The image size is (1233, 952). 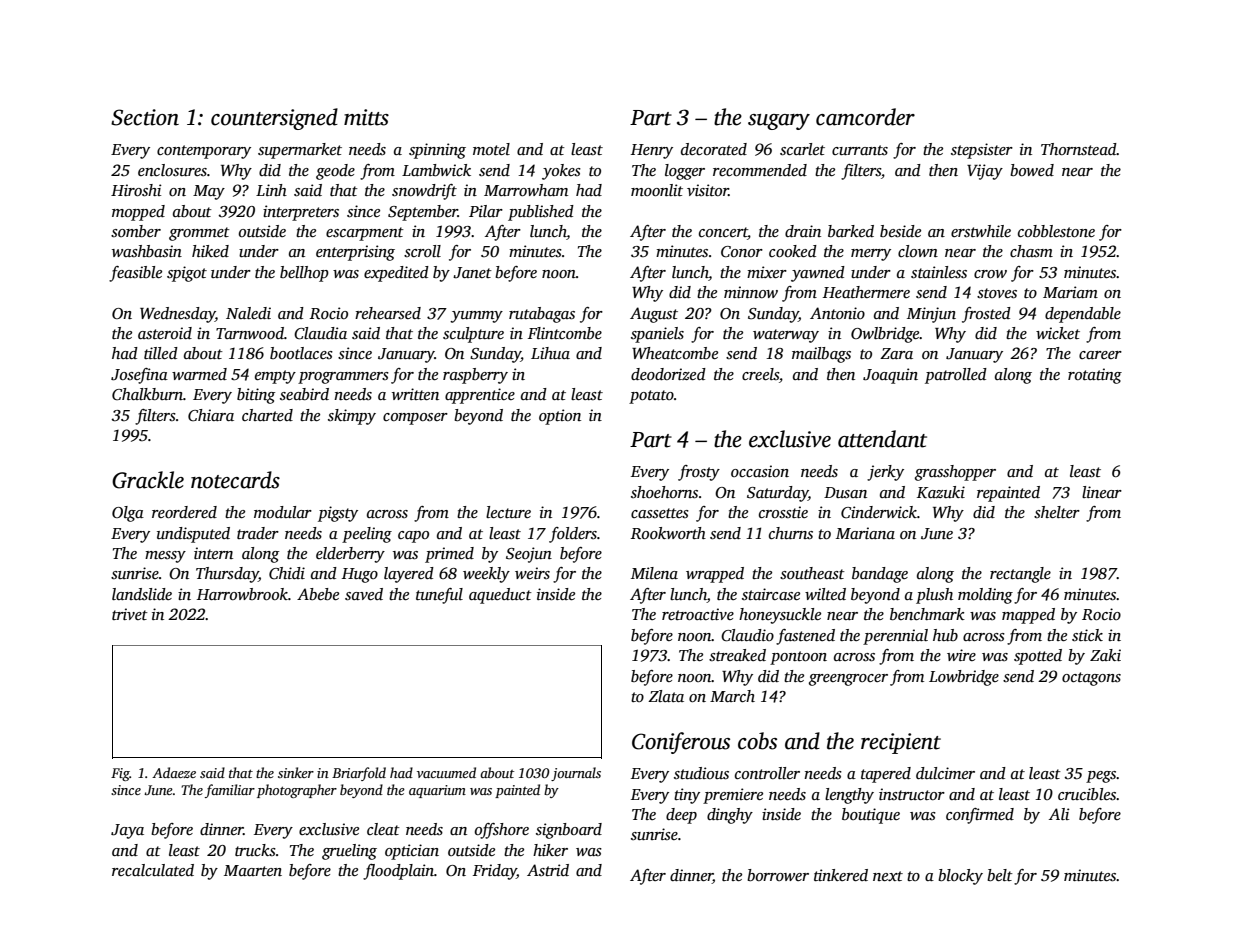 I want to click on floodplain, so click(x=398, y=872).
